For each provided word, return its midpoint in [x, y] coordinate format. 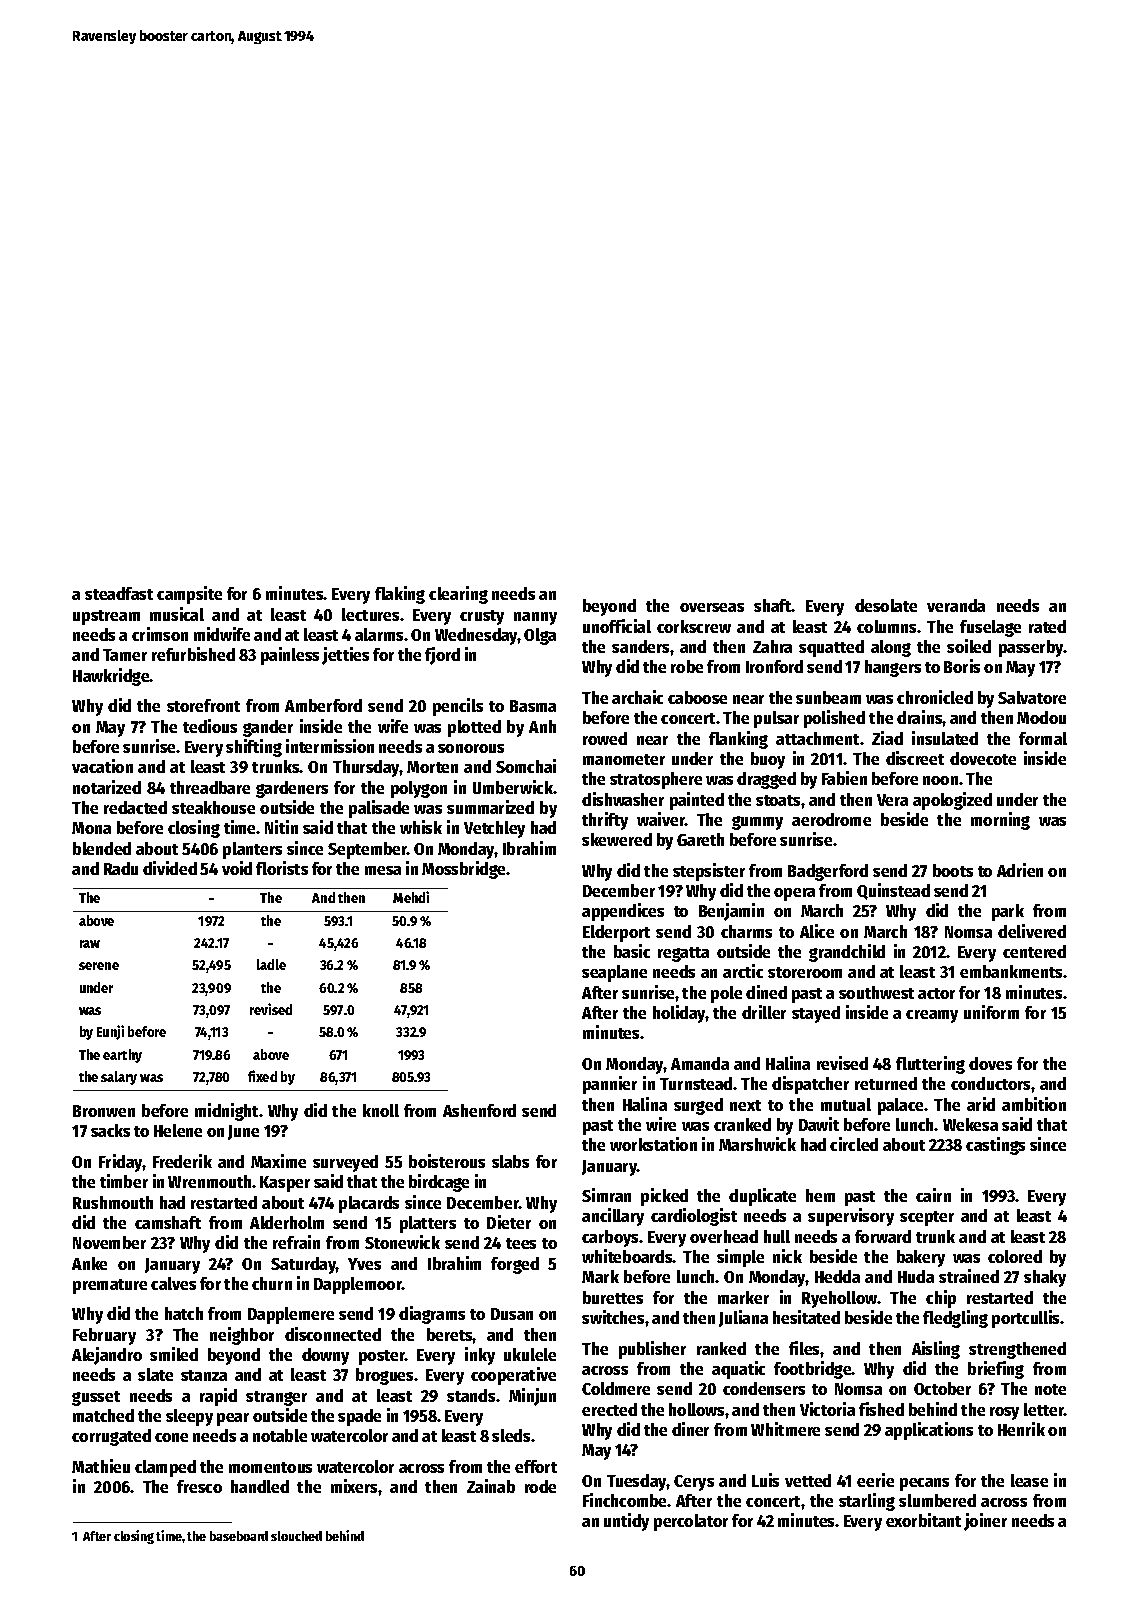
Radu [121, 868]
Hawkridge [111, 677]
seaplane [614, 973]
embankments [1011, 971]
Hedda [837, 1276]
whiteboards [627, 1256]
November [109, 1242]
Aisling [936, 1350]
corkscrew [694, 626]
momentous [270, 1467]
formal [1043, 738]
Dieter [509, 1222]
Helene [178, 1130]
